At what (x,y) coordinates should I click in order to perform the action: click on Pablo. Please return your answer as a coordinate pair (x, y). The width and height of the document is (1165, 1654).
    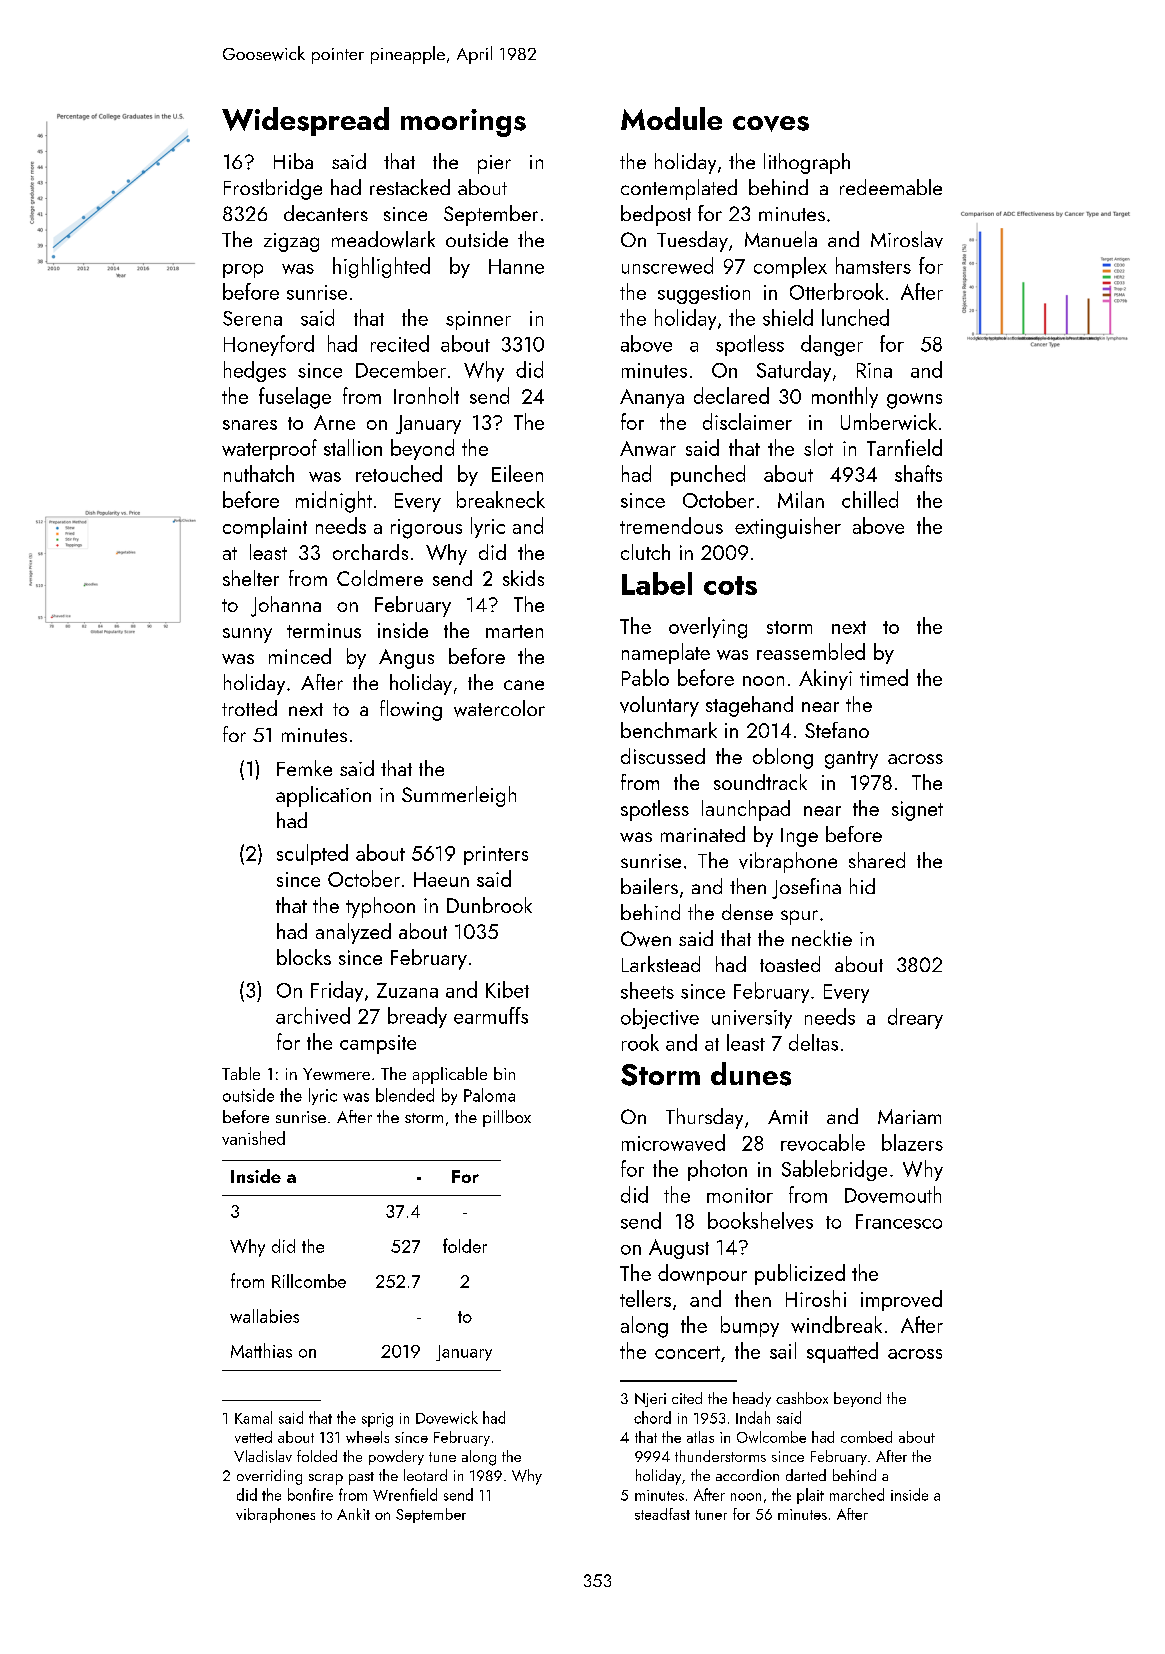
    Looking at the image, I should click on (645, 677).
